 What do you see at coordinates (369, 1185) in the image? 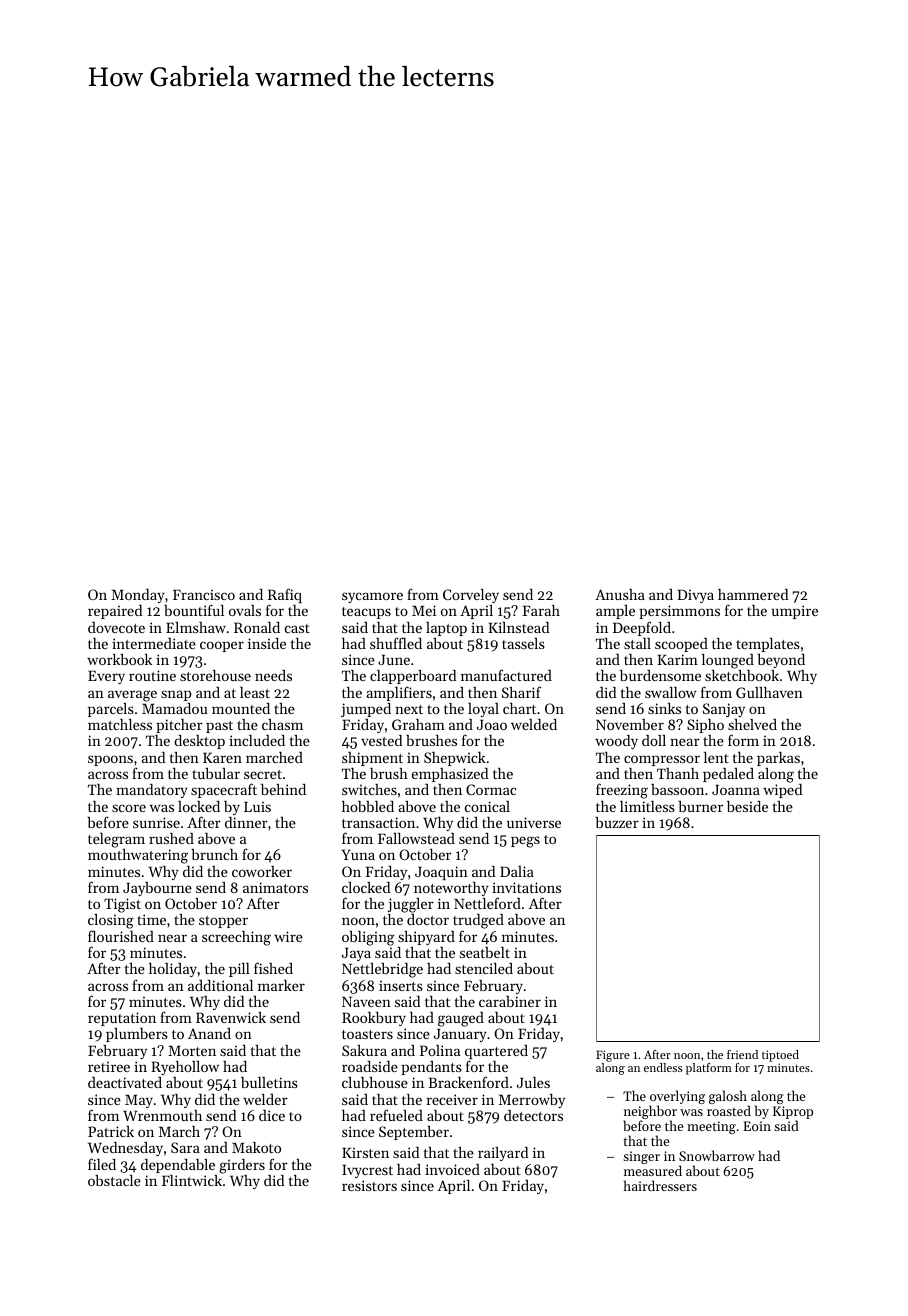
I see `resistors` at bounding box center [369, 1185].
